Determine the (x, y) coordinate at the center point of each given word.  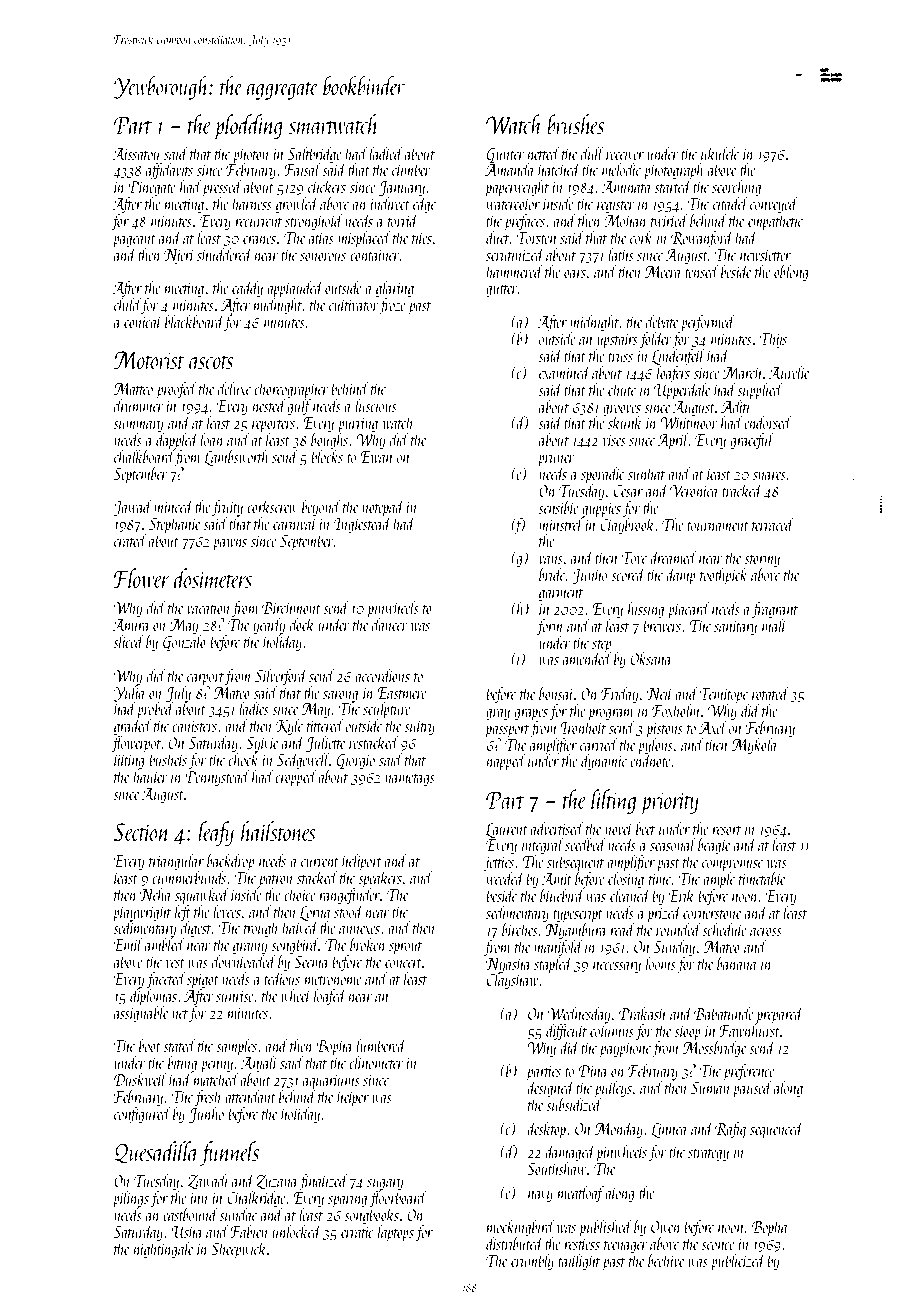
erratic (357, 1232)
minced (174, 506)
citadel (730, 203)
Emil (128, 944)
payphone (625, 1049)
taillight (579, 1262)
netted (544, 153)
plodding (248, 127)
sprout (405, 948)
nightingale (163, 1250)
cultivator (354, 304)
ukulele (720, 153)
